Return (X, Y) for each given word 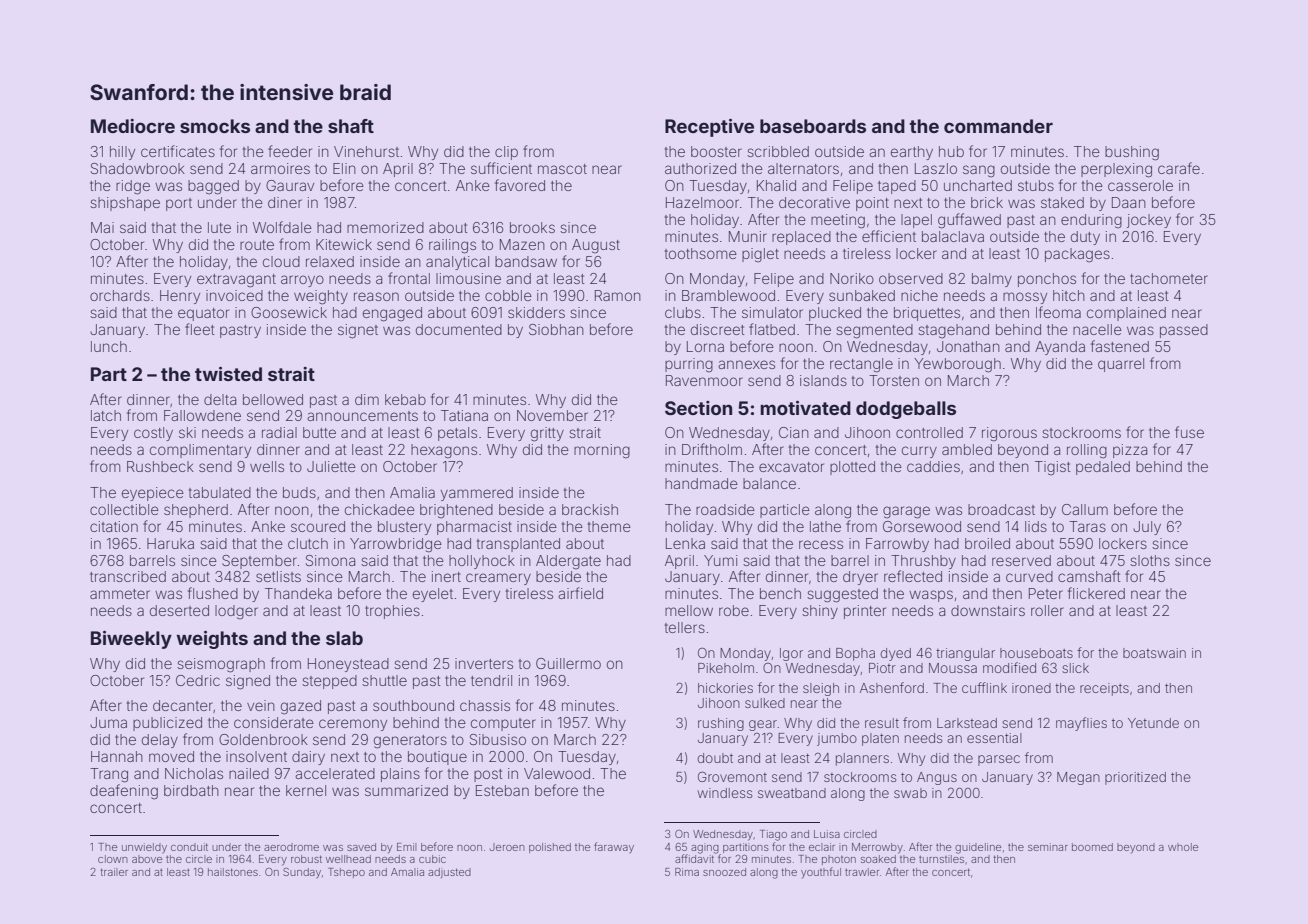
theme (609, 526)
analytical (457, 263)
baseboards (813, 126)
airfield (580, 593)
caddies (933, 466)
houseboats (1036, 653)
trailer (114, 872)
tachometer (1169, 278)
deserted (179, 610)
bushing (1132, 153)
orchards (120, 295)
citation (114, 526)
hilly (122, 153)
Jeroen (507, 847)
